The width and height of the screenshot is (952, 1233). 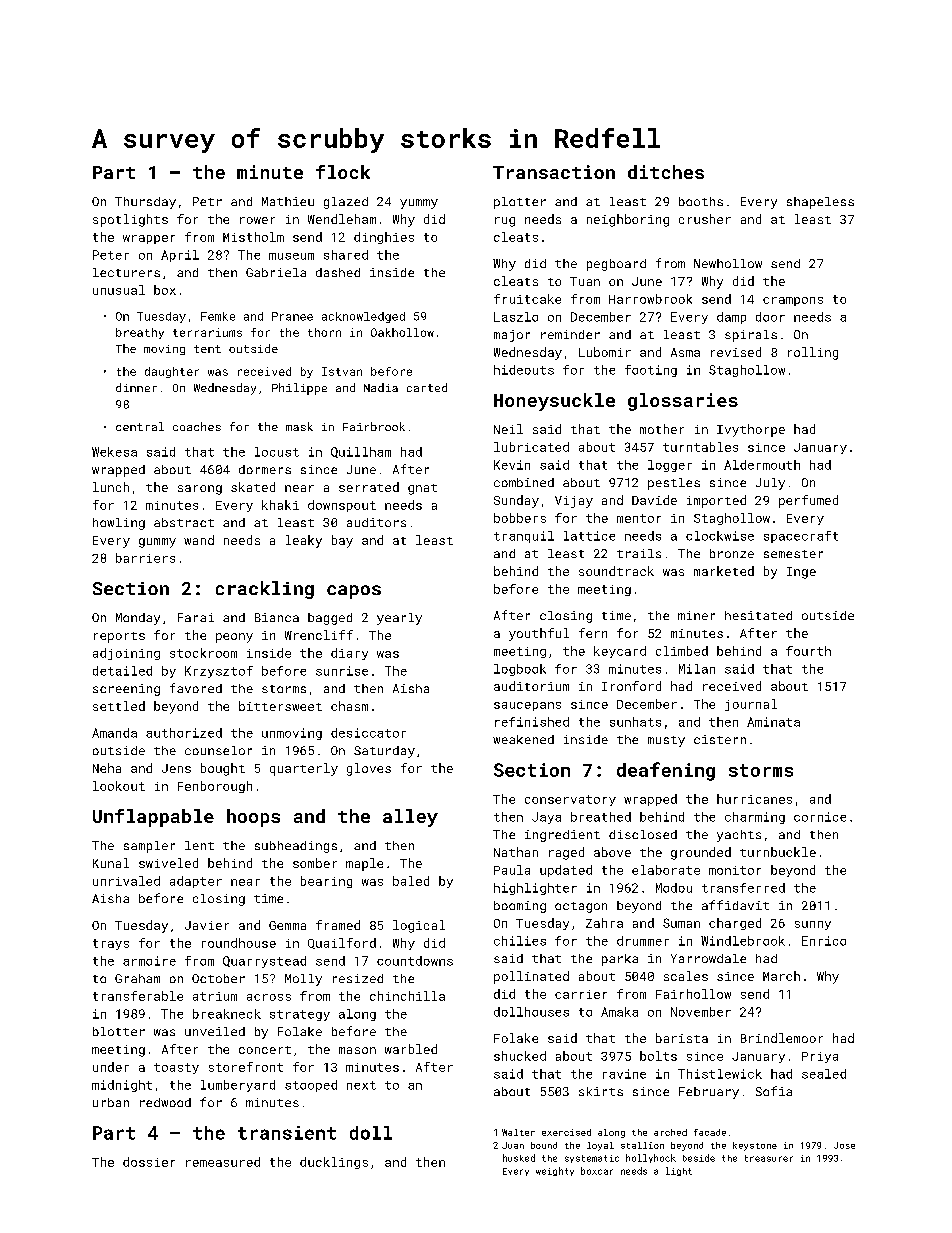 I want to click on ditches, so click(x=666, y=172).
